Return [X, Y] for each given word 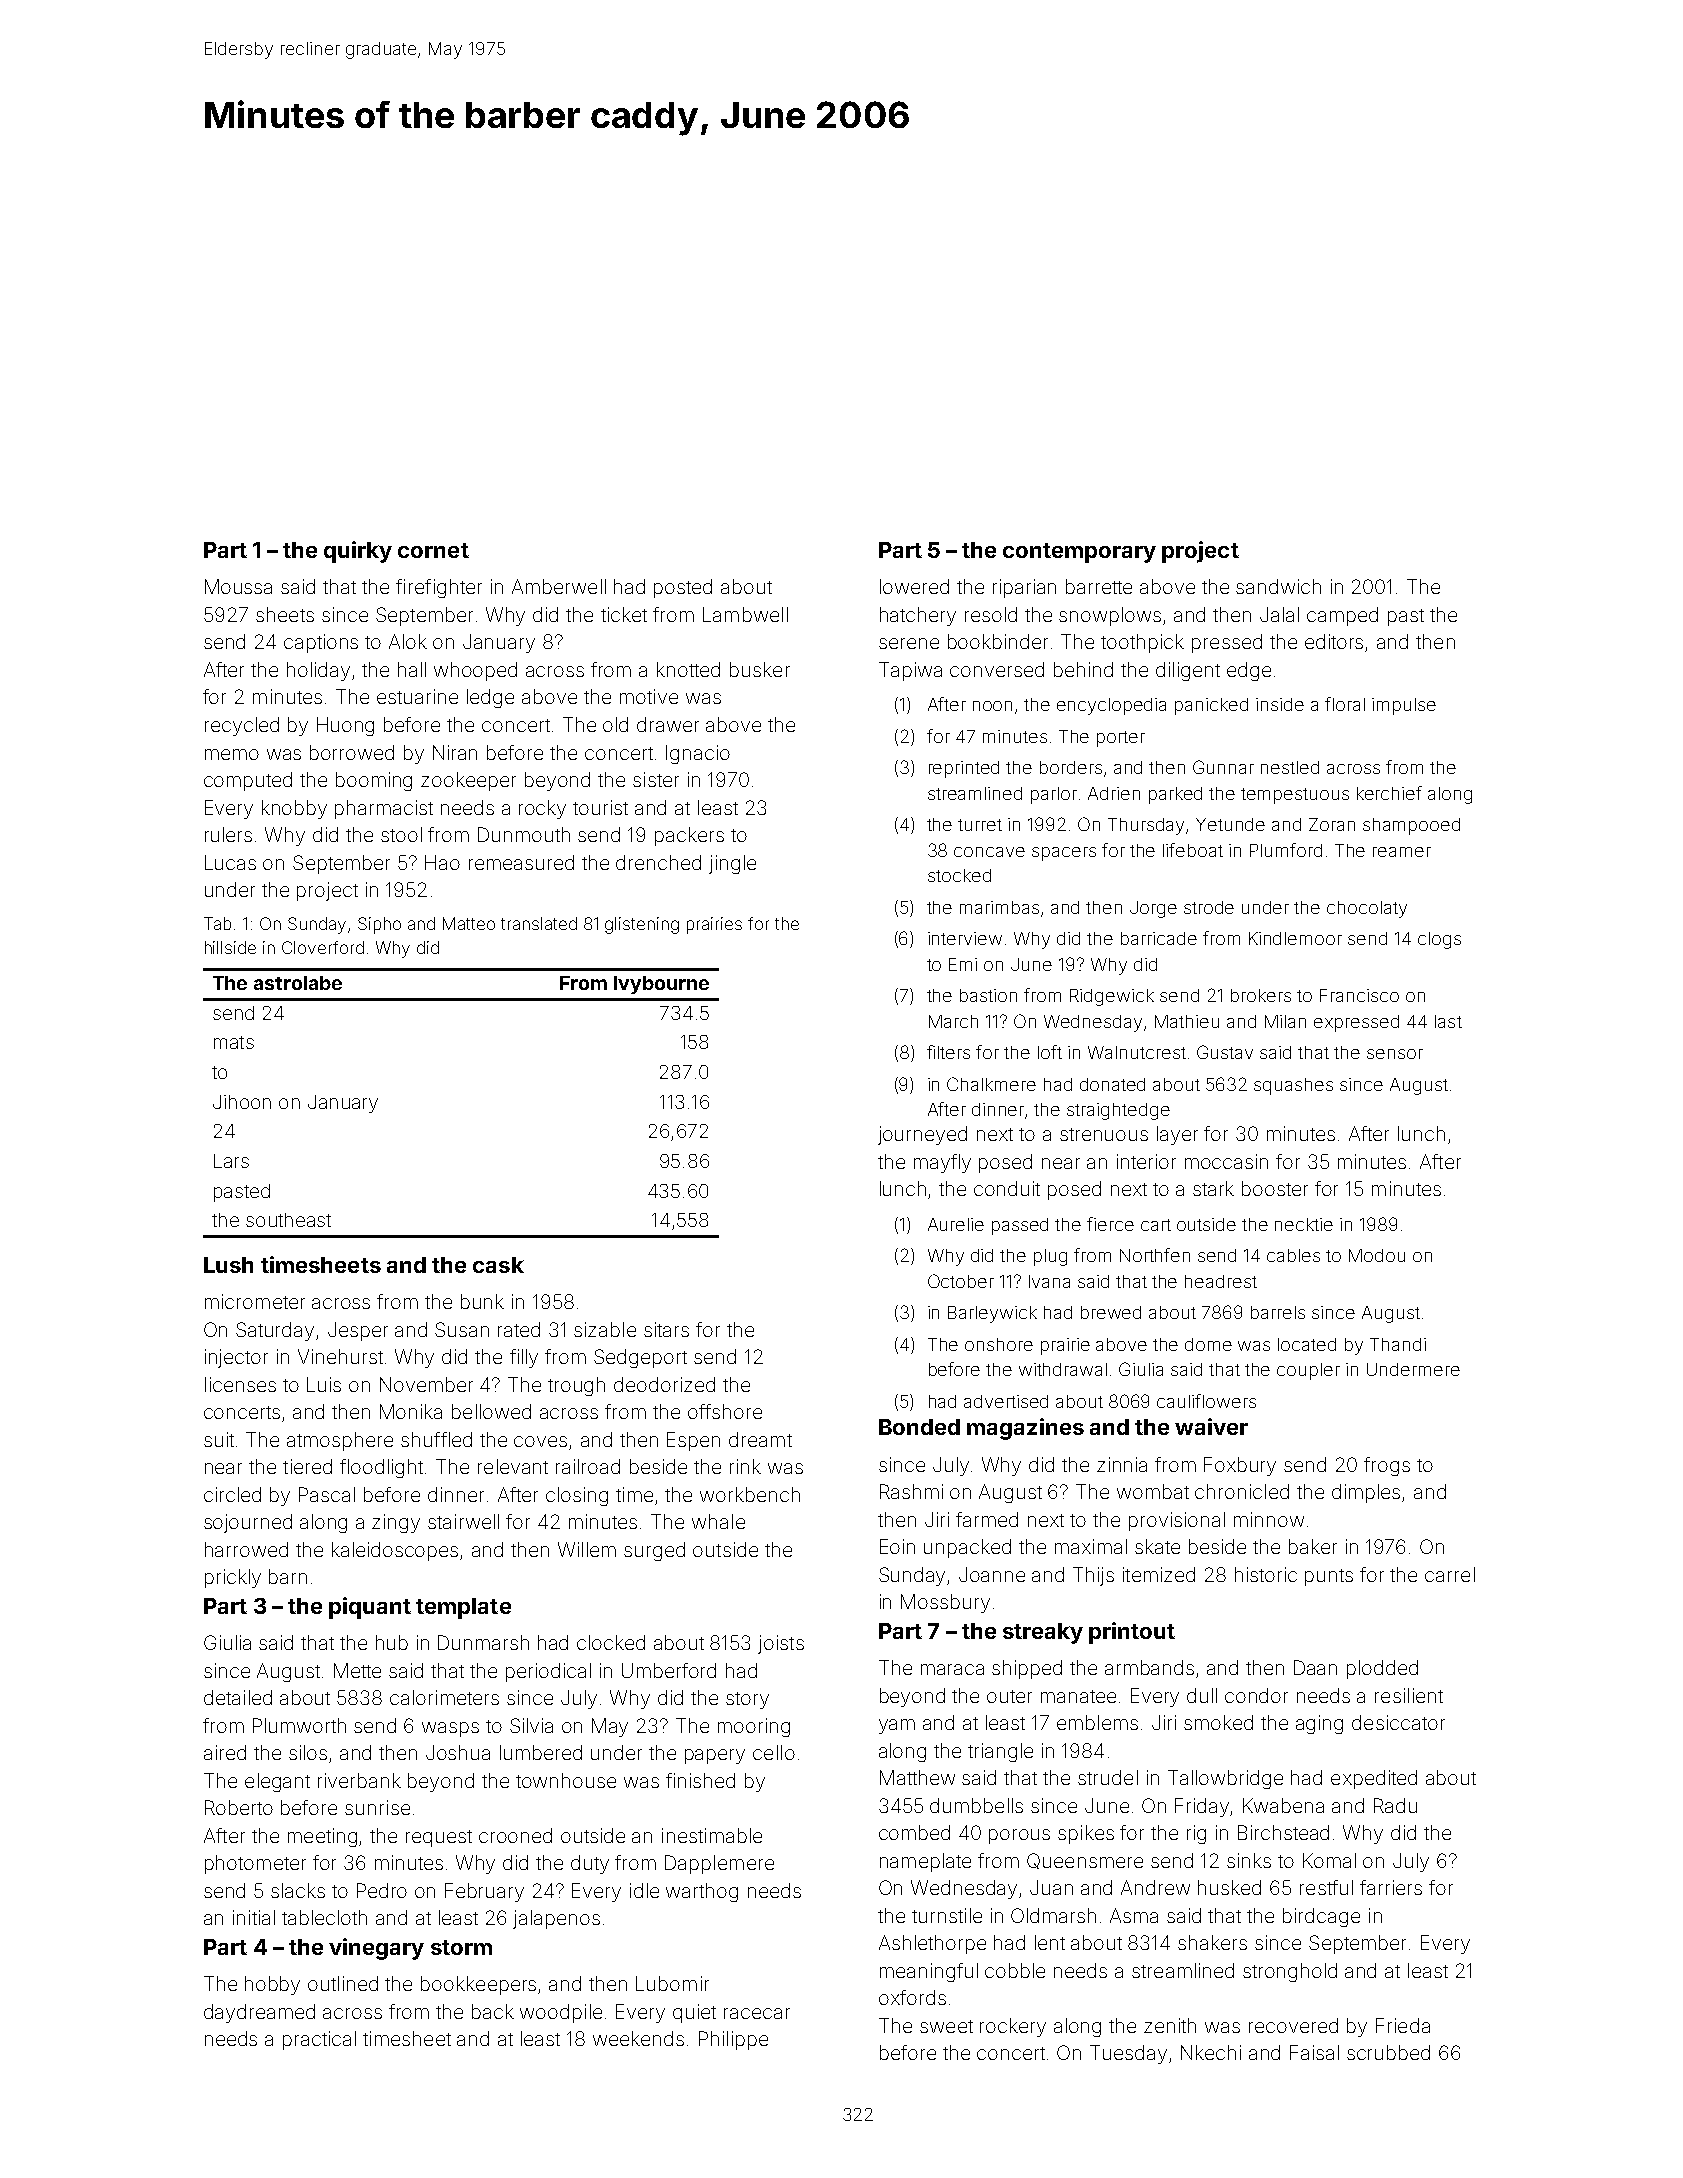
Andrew [1155, 1887]
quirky [358, 552]
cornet [433, 550]
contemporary [1079, 553]
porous [1019, 1836]
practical [319, 2040]
